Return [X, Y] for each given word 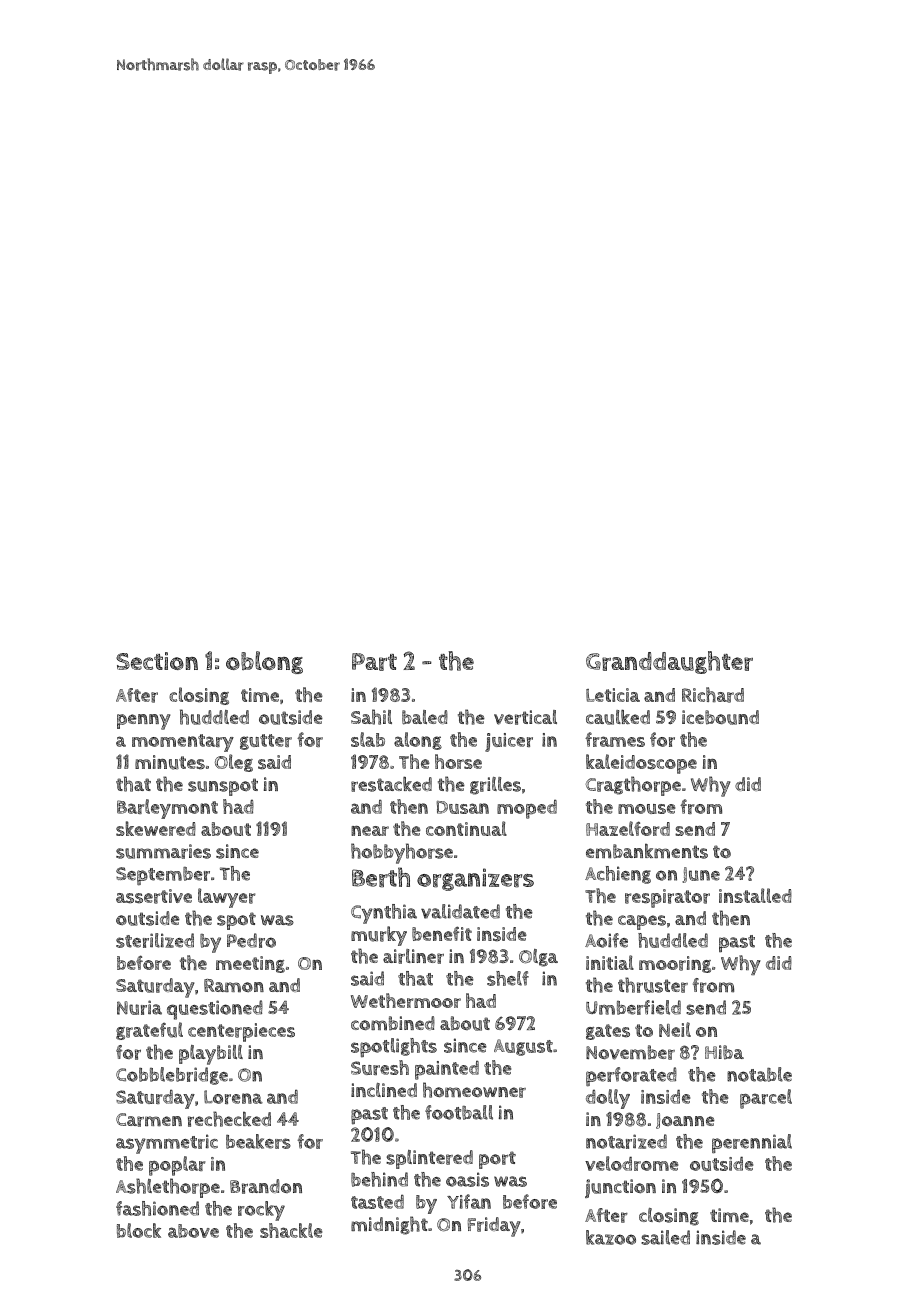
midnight [389, 1225]
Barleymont [167, 809]
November [630, 1052]
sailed [665, 1237]
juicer [509, 742]
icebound [720, 717]
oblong [264, 662]
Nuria [139, 1007]
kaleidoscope [641, 764]
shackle [291, 1230]
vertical [525, 717]
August [523, 1047]
